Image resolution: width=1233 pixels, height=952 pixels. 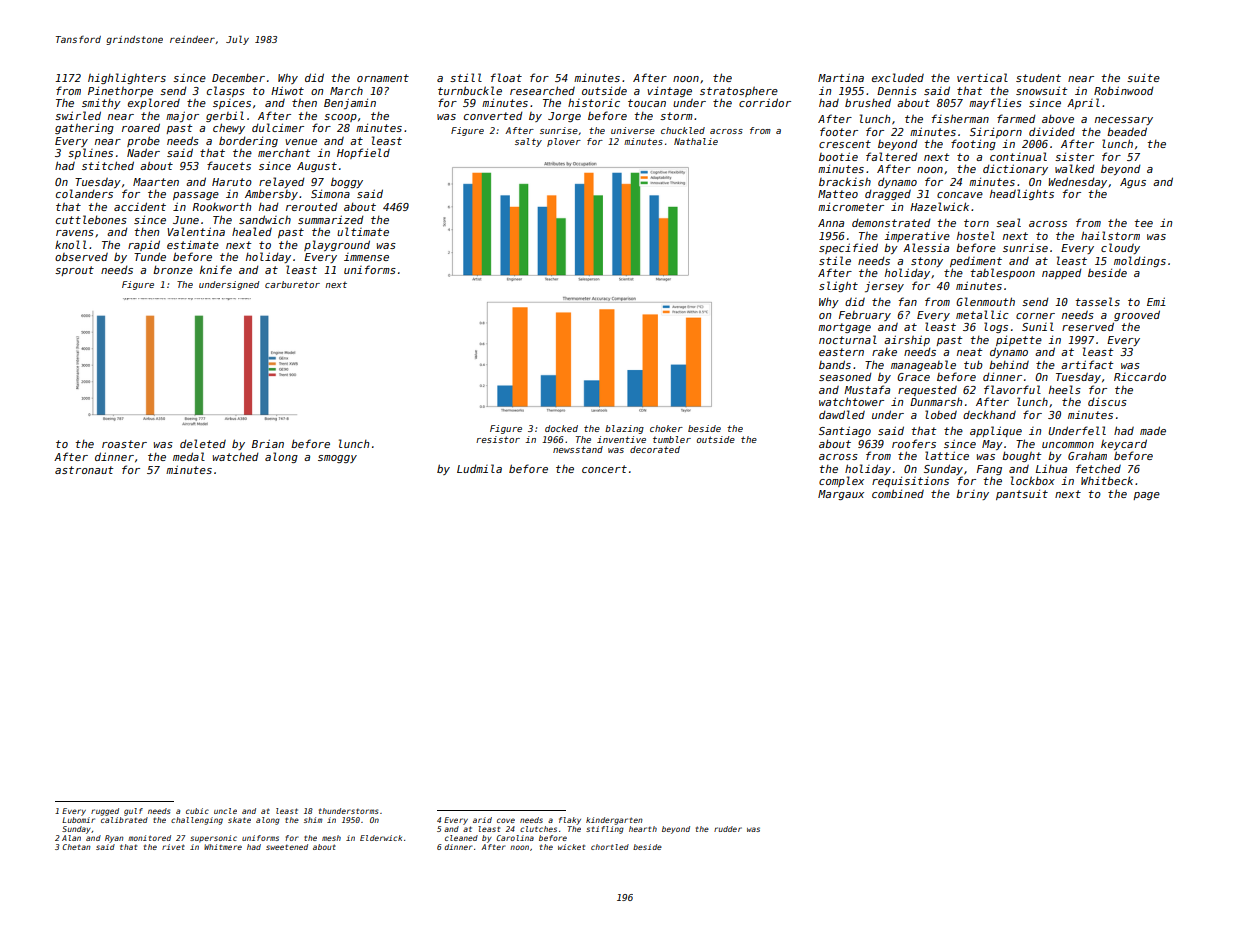 What do you see at coordinates (154, 103) in the image?
I see `explored` at bounding box center [154, 103].
